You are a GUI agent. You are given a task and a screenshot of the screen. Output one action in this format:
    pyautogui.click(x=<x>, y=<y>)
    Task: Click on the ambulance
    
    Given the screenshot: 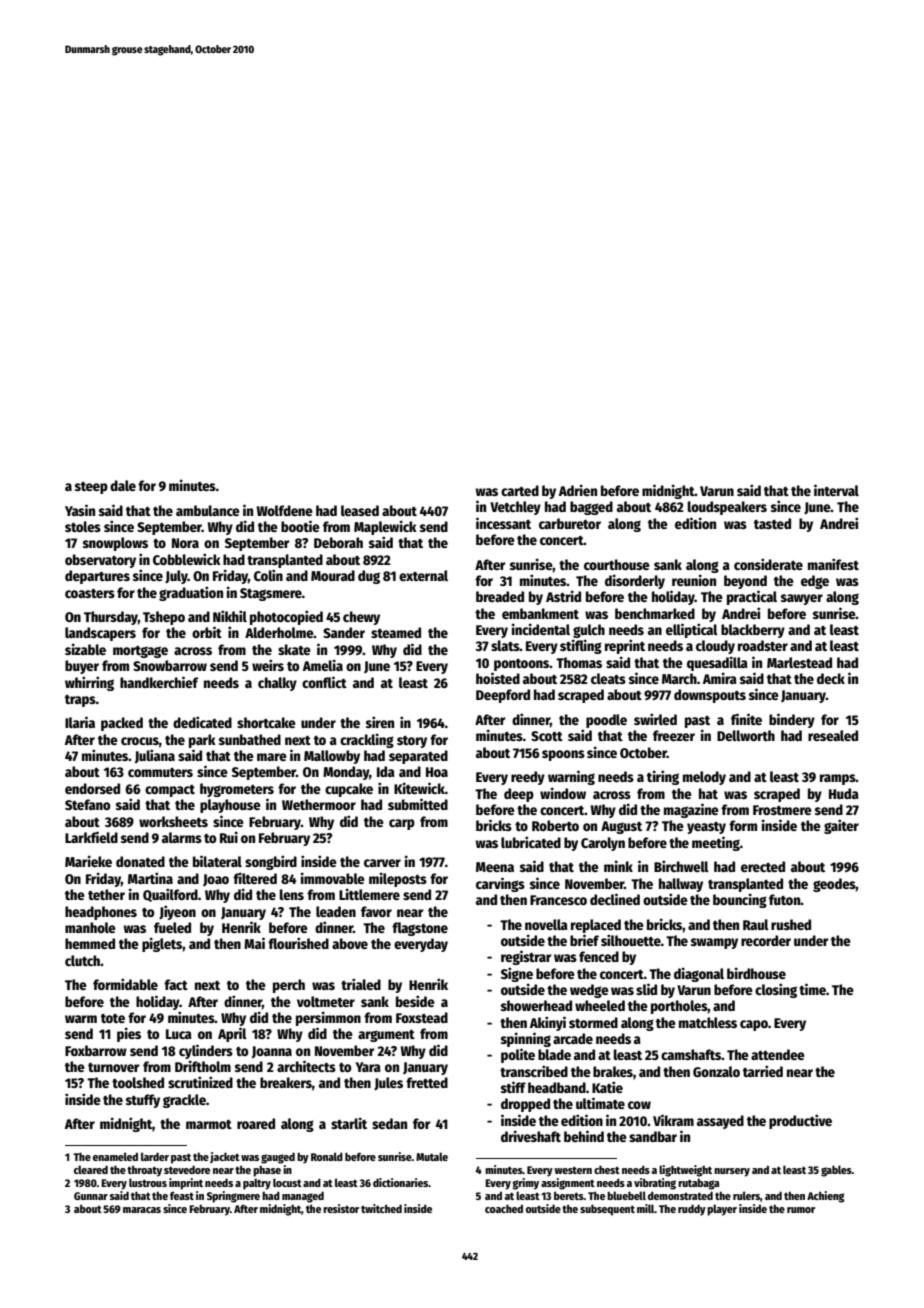 What is the action you would take?
    pyautogui.click(x=208, y=510)
